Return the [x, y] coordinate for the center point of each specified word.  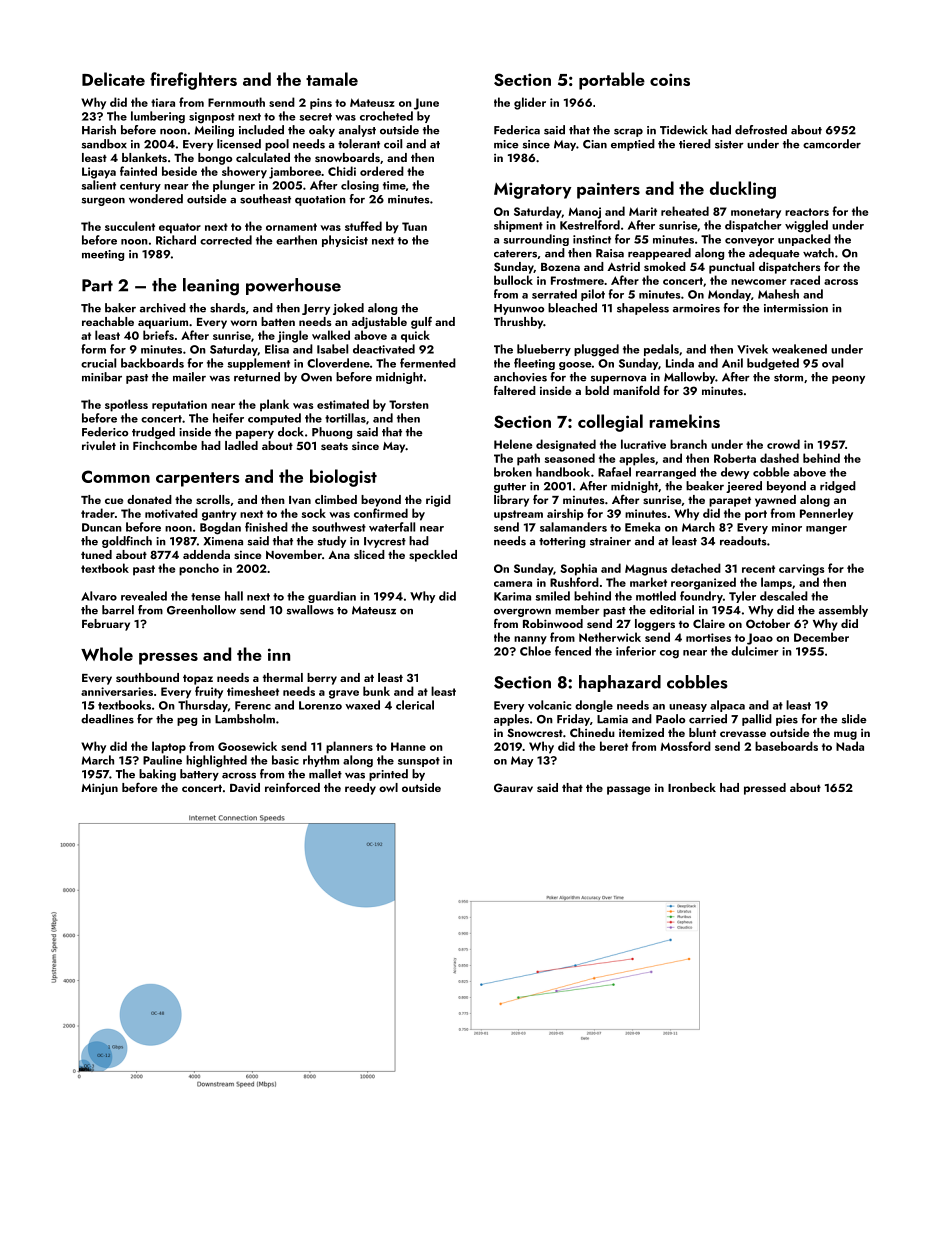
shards [227, 308]
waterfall [392, 527]
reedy [360, 789]
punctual [731, 268]
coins [670, 79]
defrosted [761, 130]
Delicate [113, 79]
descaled [784, 596]
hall [234, 596]
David [245, 787]
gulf [421, 322]
